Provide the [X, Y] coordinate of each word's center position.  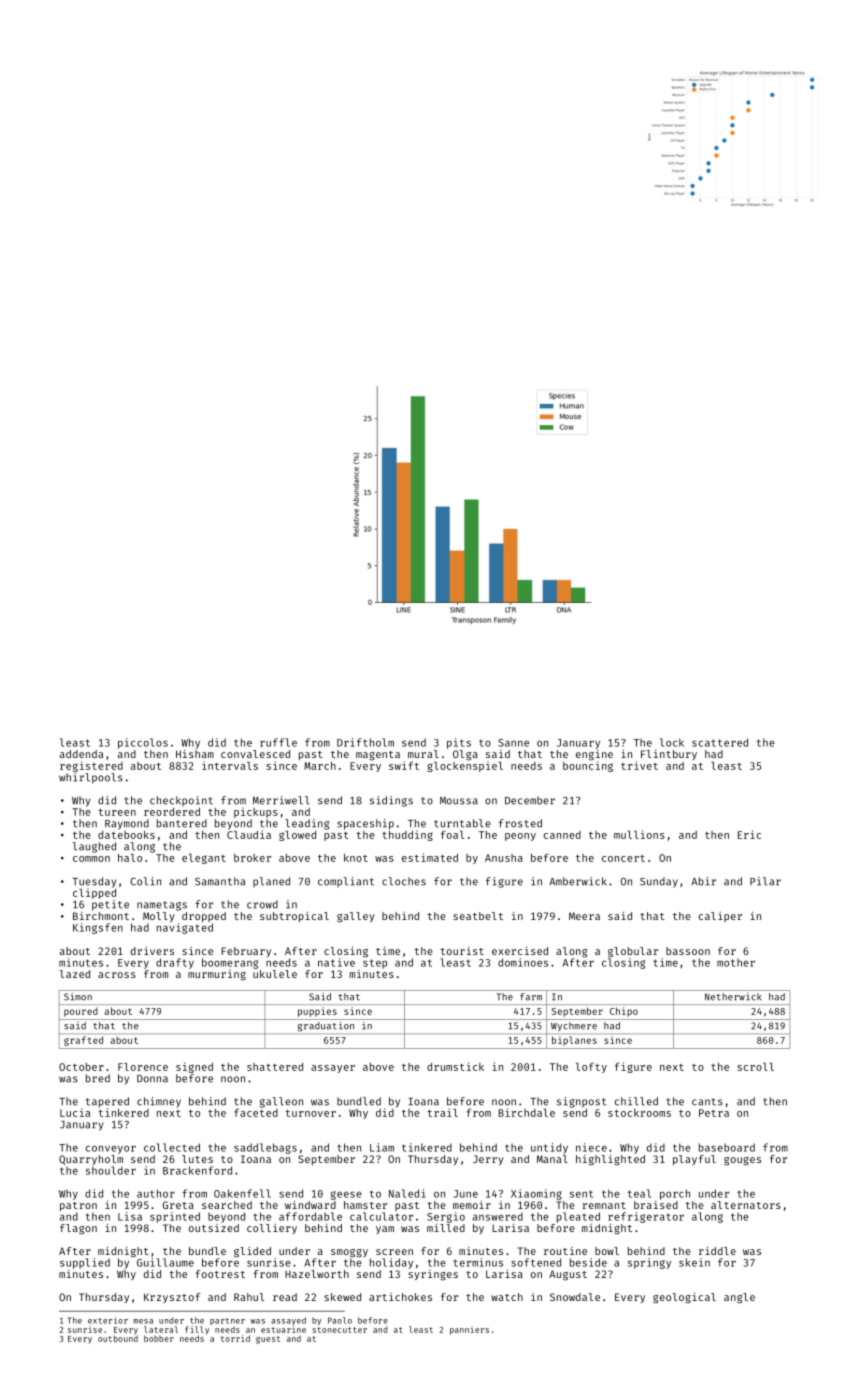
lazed [74, 974]
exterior [108, 1320]
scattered [720, 742]
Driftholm [365, 742]
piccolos [143, 743]
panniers [469, 1330]
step [375, 964]
